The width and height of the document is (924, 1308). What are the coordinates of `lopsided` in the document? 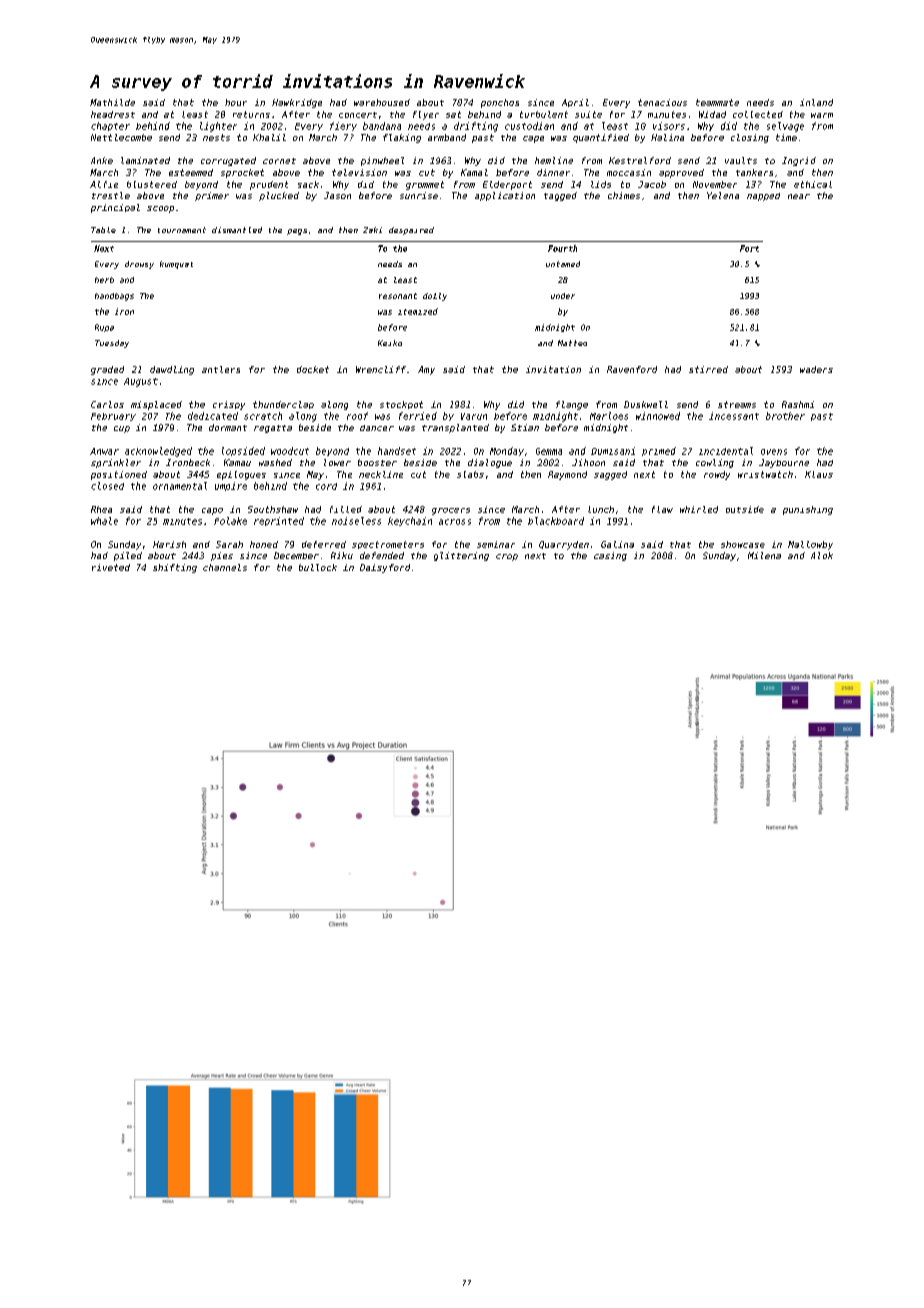 It's located at (243, 451).
